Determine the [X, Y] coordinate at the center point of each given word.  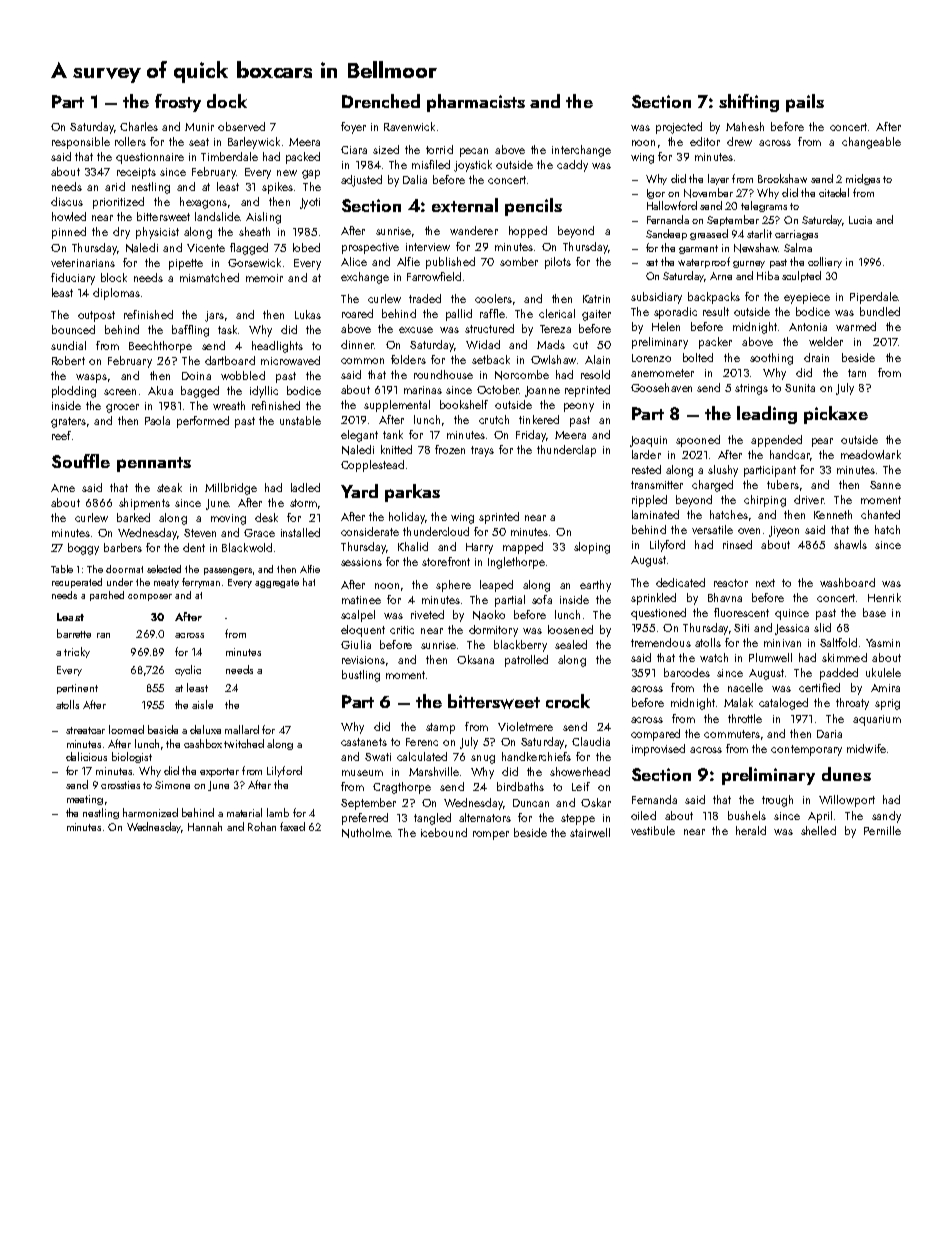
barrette [74, 633]
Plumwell [770, 657]
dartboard [230, 360]
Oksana [475, 659]
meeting [85, 800]
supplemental [397, 406]
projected [679, 128]
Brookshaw [782, 178]
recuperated [77, 583]
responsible [81, 143]
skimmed [844, 657]
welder [826, 341]
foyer [353, 128]
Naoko [489, 615]
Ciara [354, 150]
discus [67, 201]
